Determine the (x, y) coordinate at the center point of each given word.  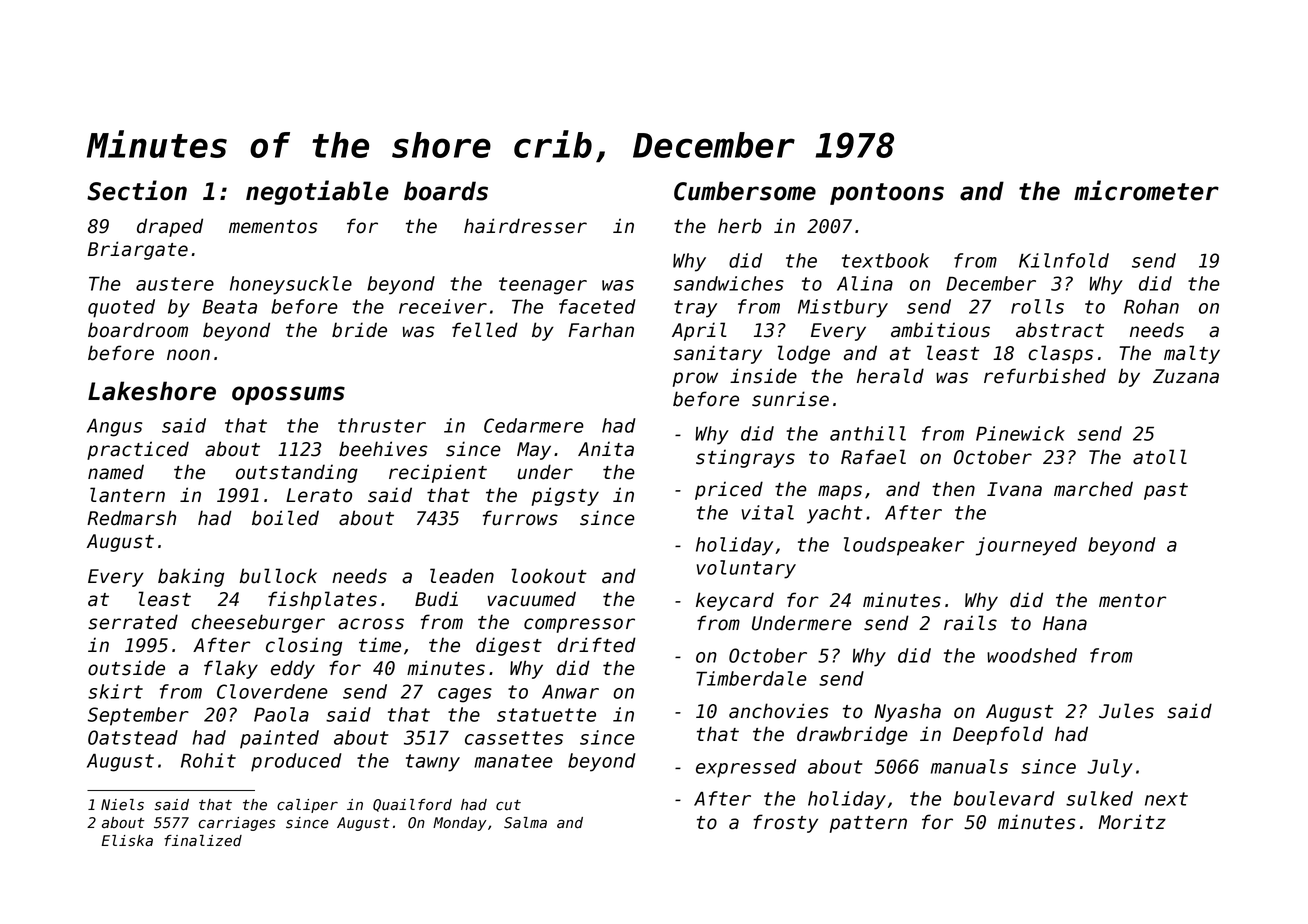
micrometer (1146, 190)
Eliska (127, 841)
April (699, 331)
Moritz (1132, 822)
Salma (525, 823)
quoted (121, 308)
